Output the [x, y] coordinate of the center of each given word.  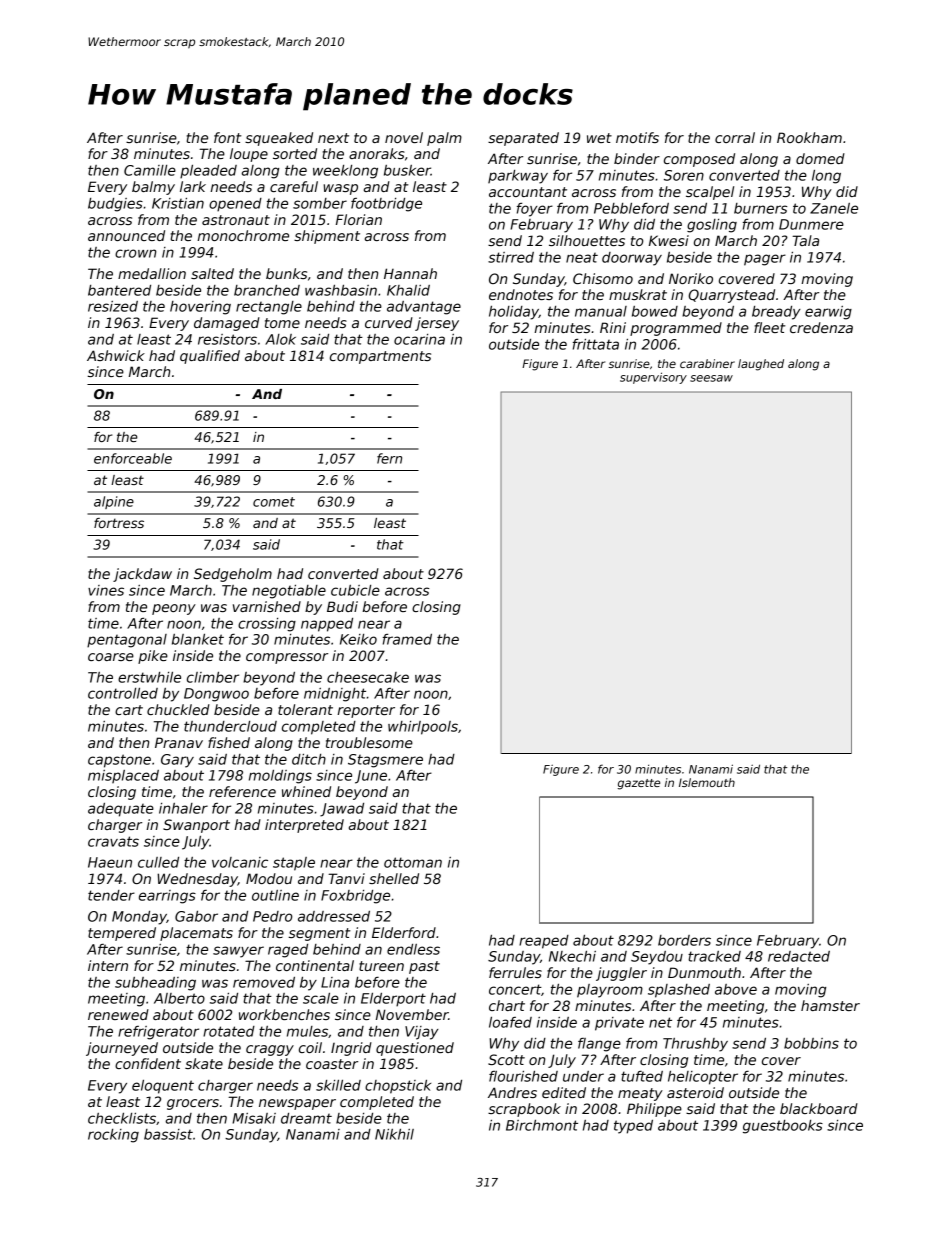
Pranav [179, 742]
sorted [295, 153]
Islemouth [707, 782]
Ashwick [116, 355]
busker [407, 170]
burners [760, 208]
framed [407, 639]
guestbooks [783, 1127]
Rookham [809, 137]
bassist [168, 1134]
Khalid [408, 290]
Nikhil [394, 1134]
